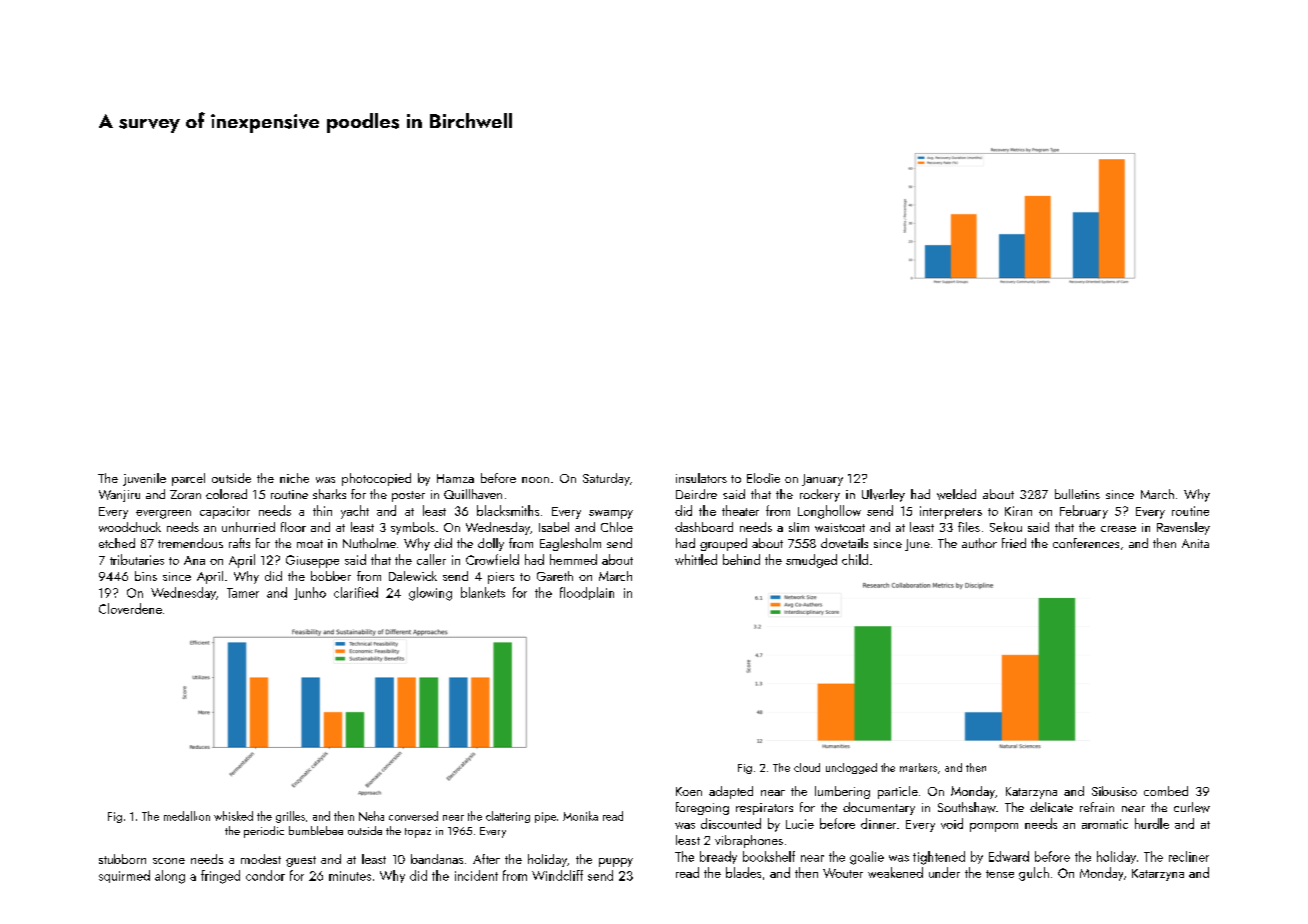 Image resolution: width=1308 pixels, height=924 pixels. Describe the element at coordinates (704, 527) in the screenshot. I see `dashboard` at that location.
